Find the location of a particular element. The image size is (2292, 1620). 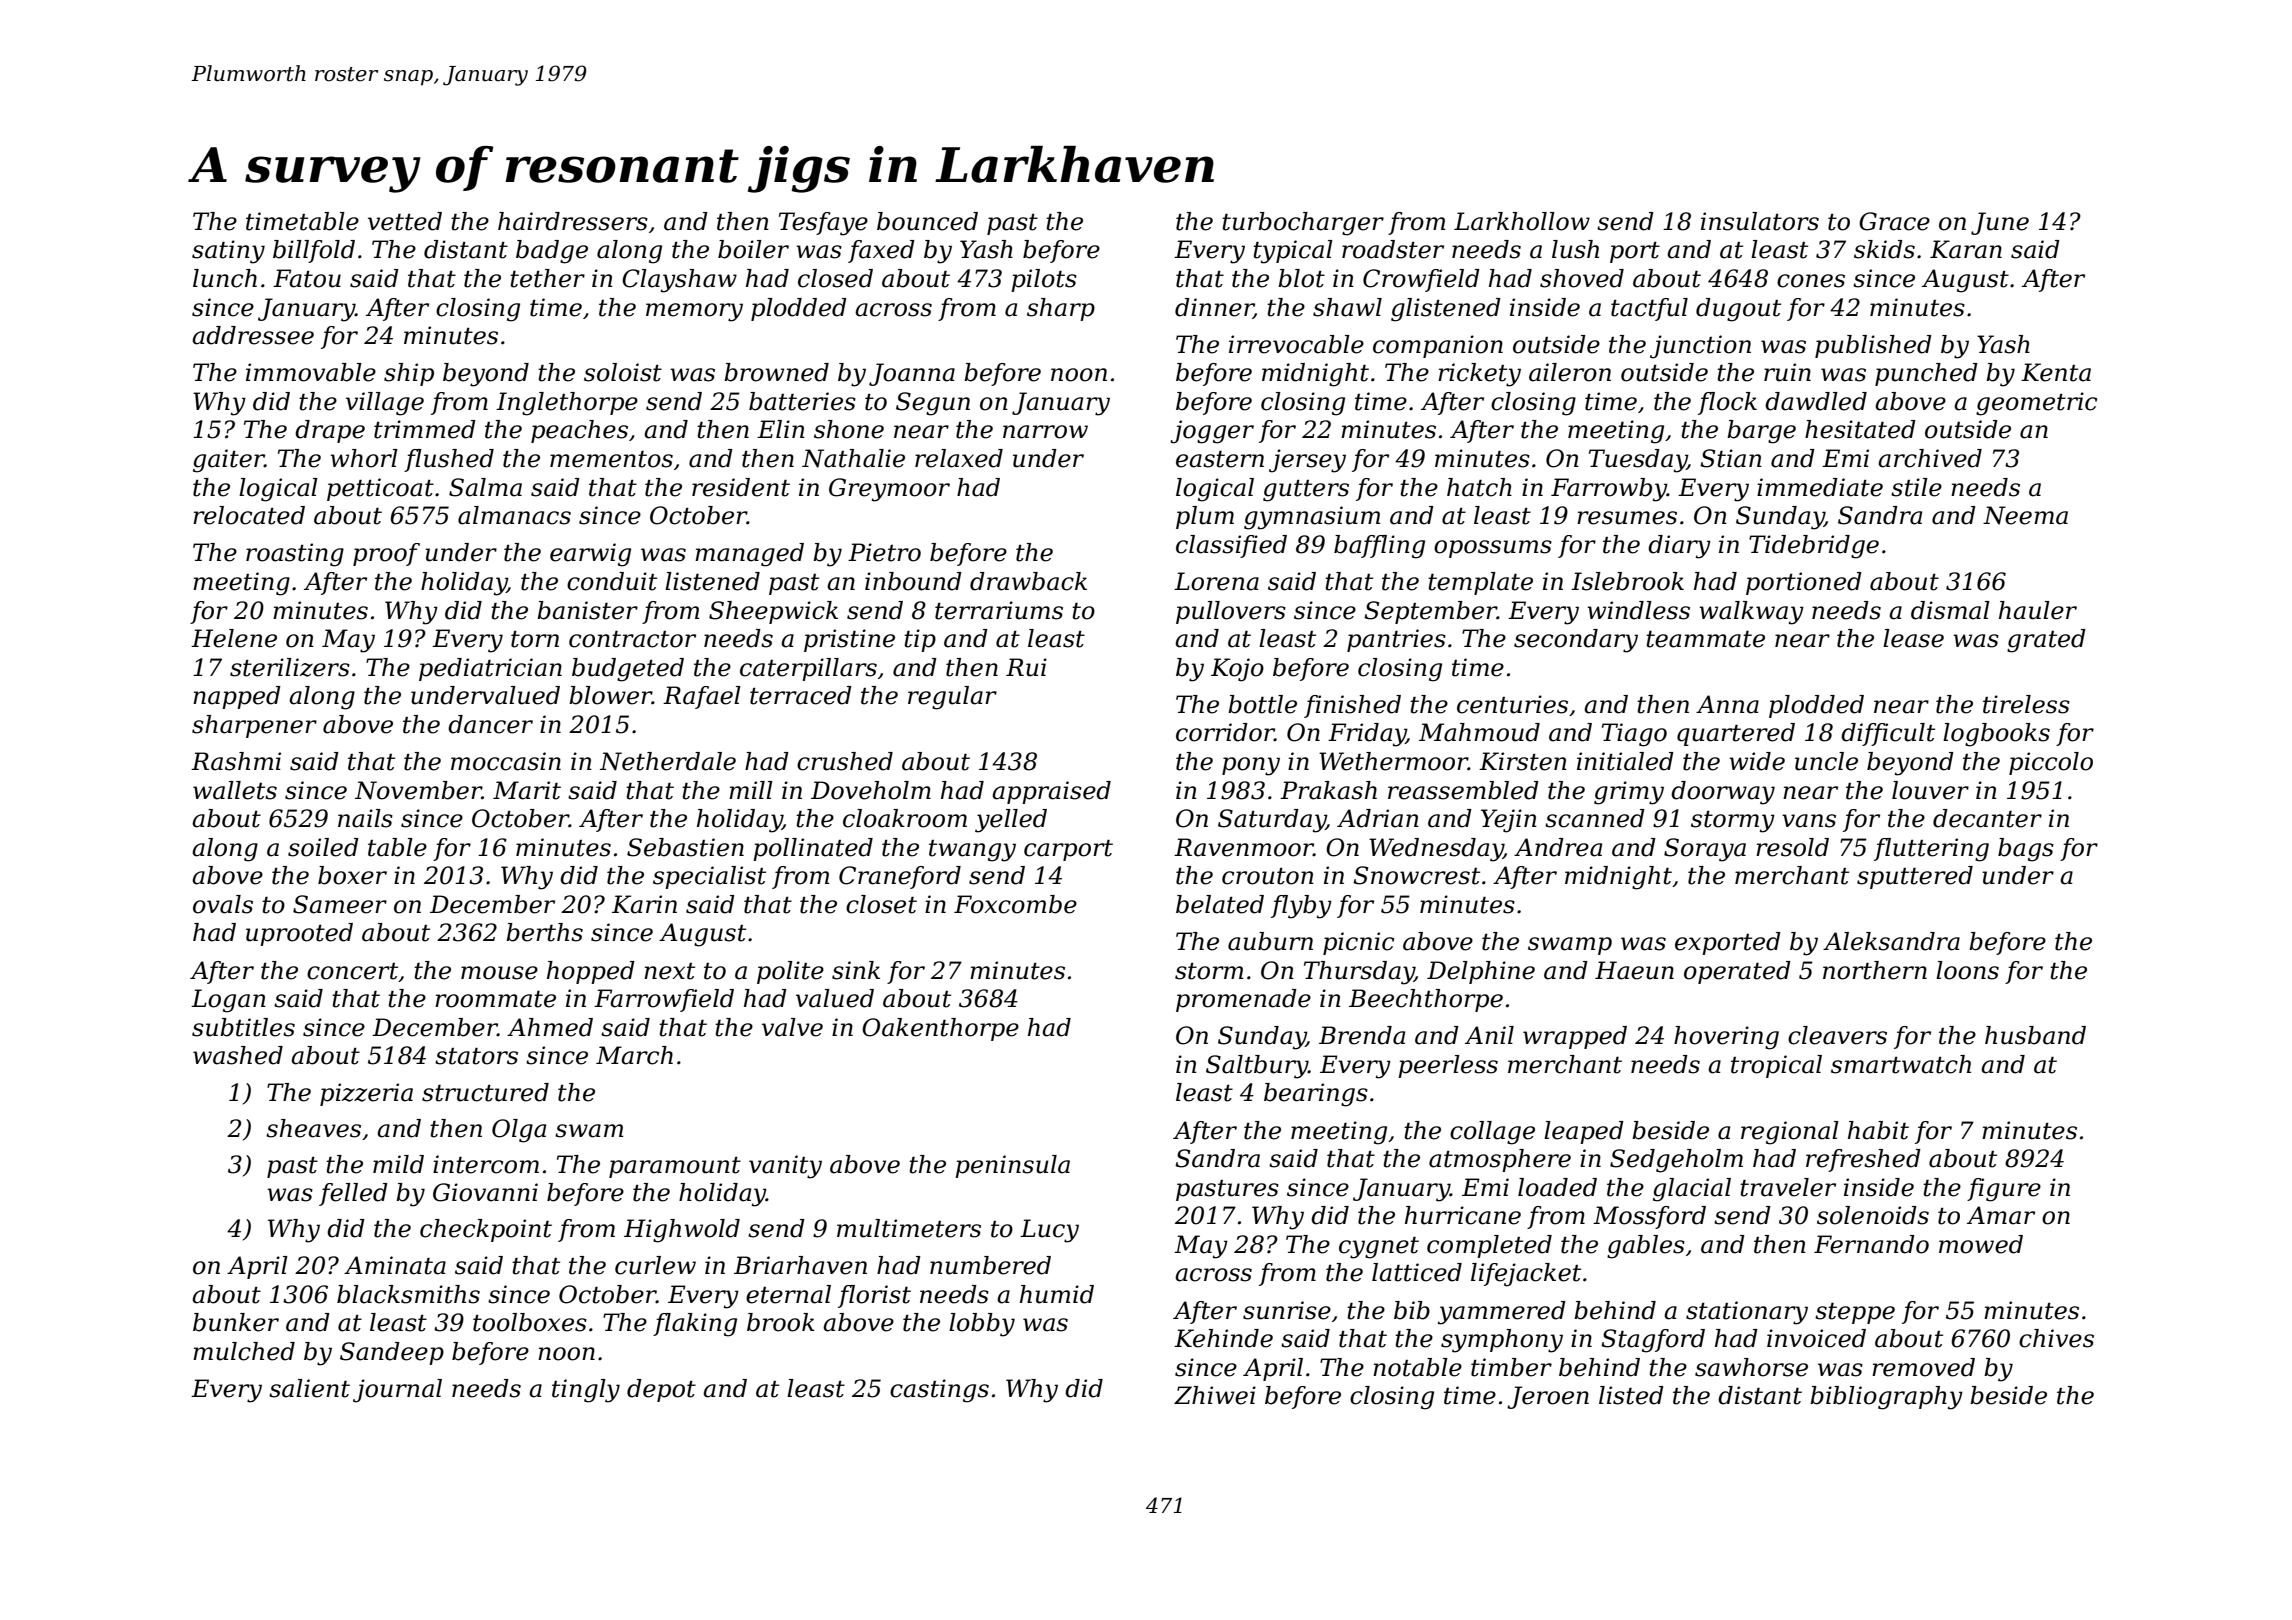

Zhiwei is located at coordinates (1215, 1395).
